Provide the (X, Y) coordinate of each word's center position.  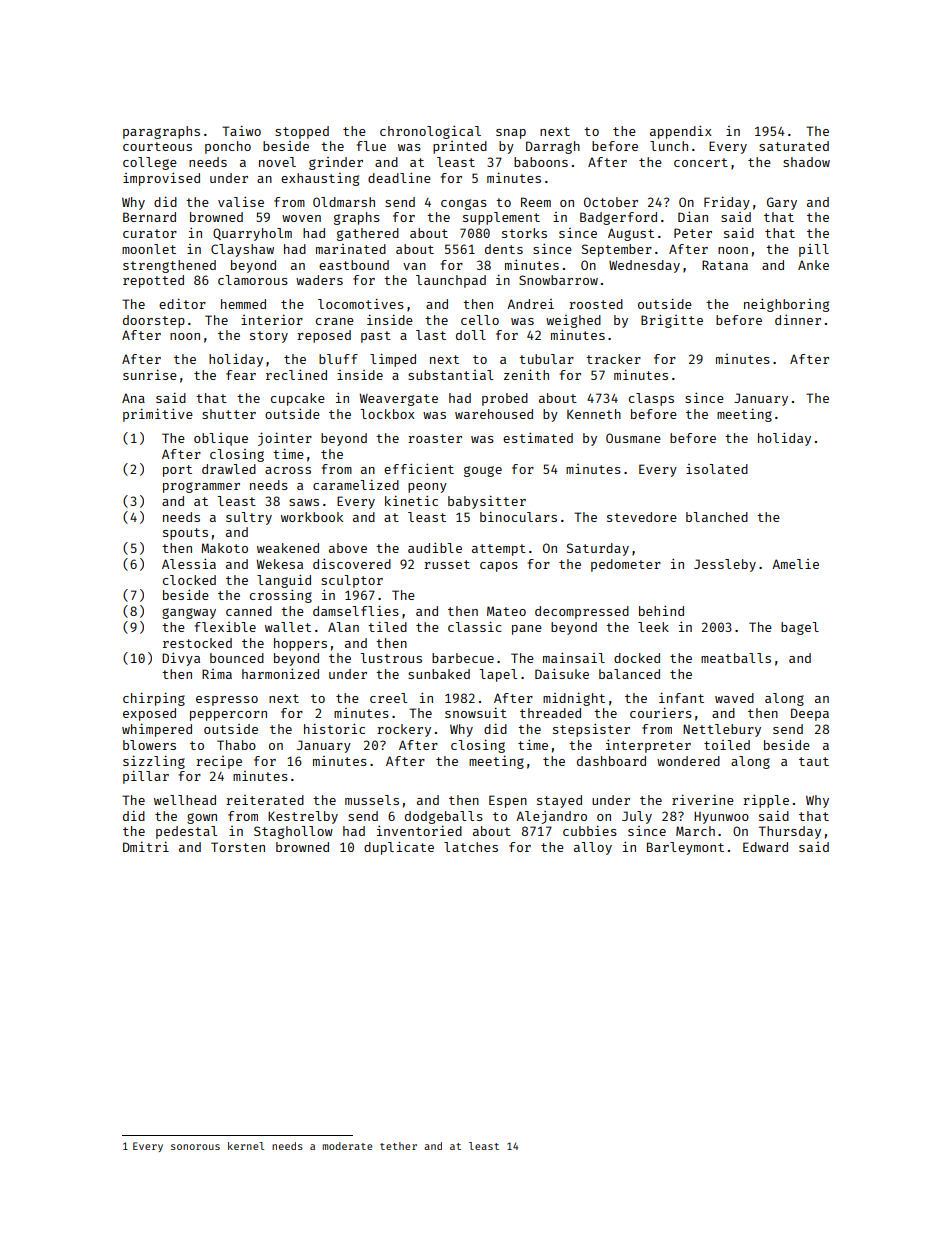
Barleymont (685, 848)
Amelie (795, 564)
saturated (794, 146)
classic (475, 626)
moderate (347, 1146)
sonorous (195, 1147)
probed (505, 399)
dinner (798, 320)
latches (471, 847)
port (177, 471)
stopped (302, 132)
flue (371, 146)
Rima (217, 674)
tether (398, 1146)
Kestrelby (303, 817)
